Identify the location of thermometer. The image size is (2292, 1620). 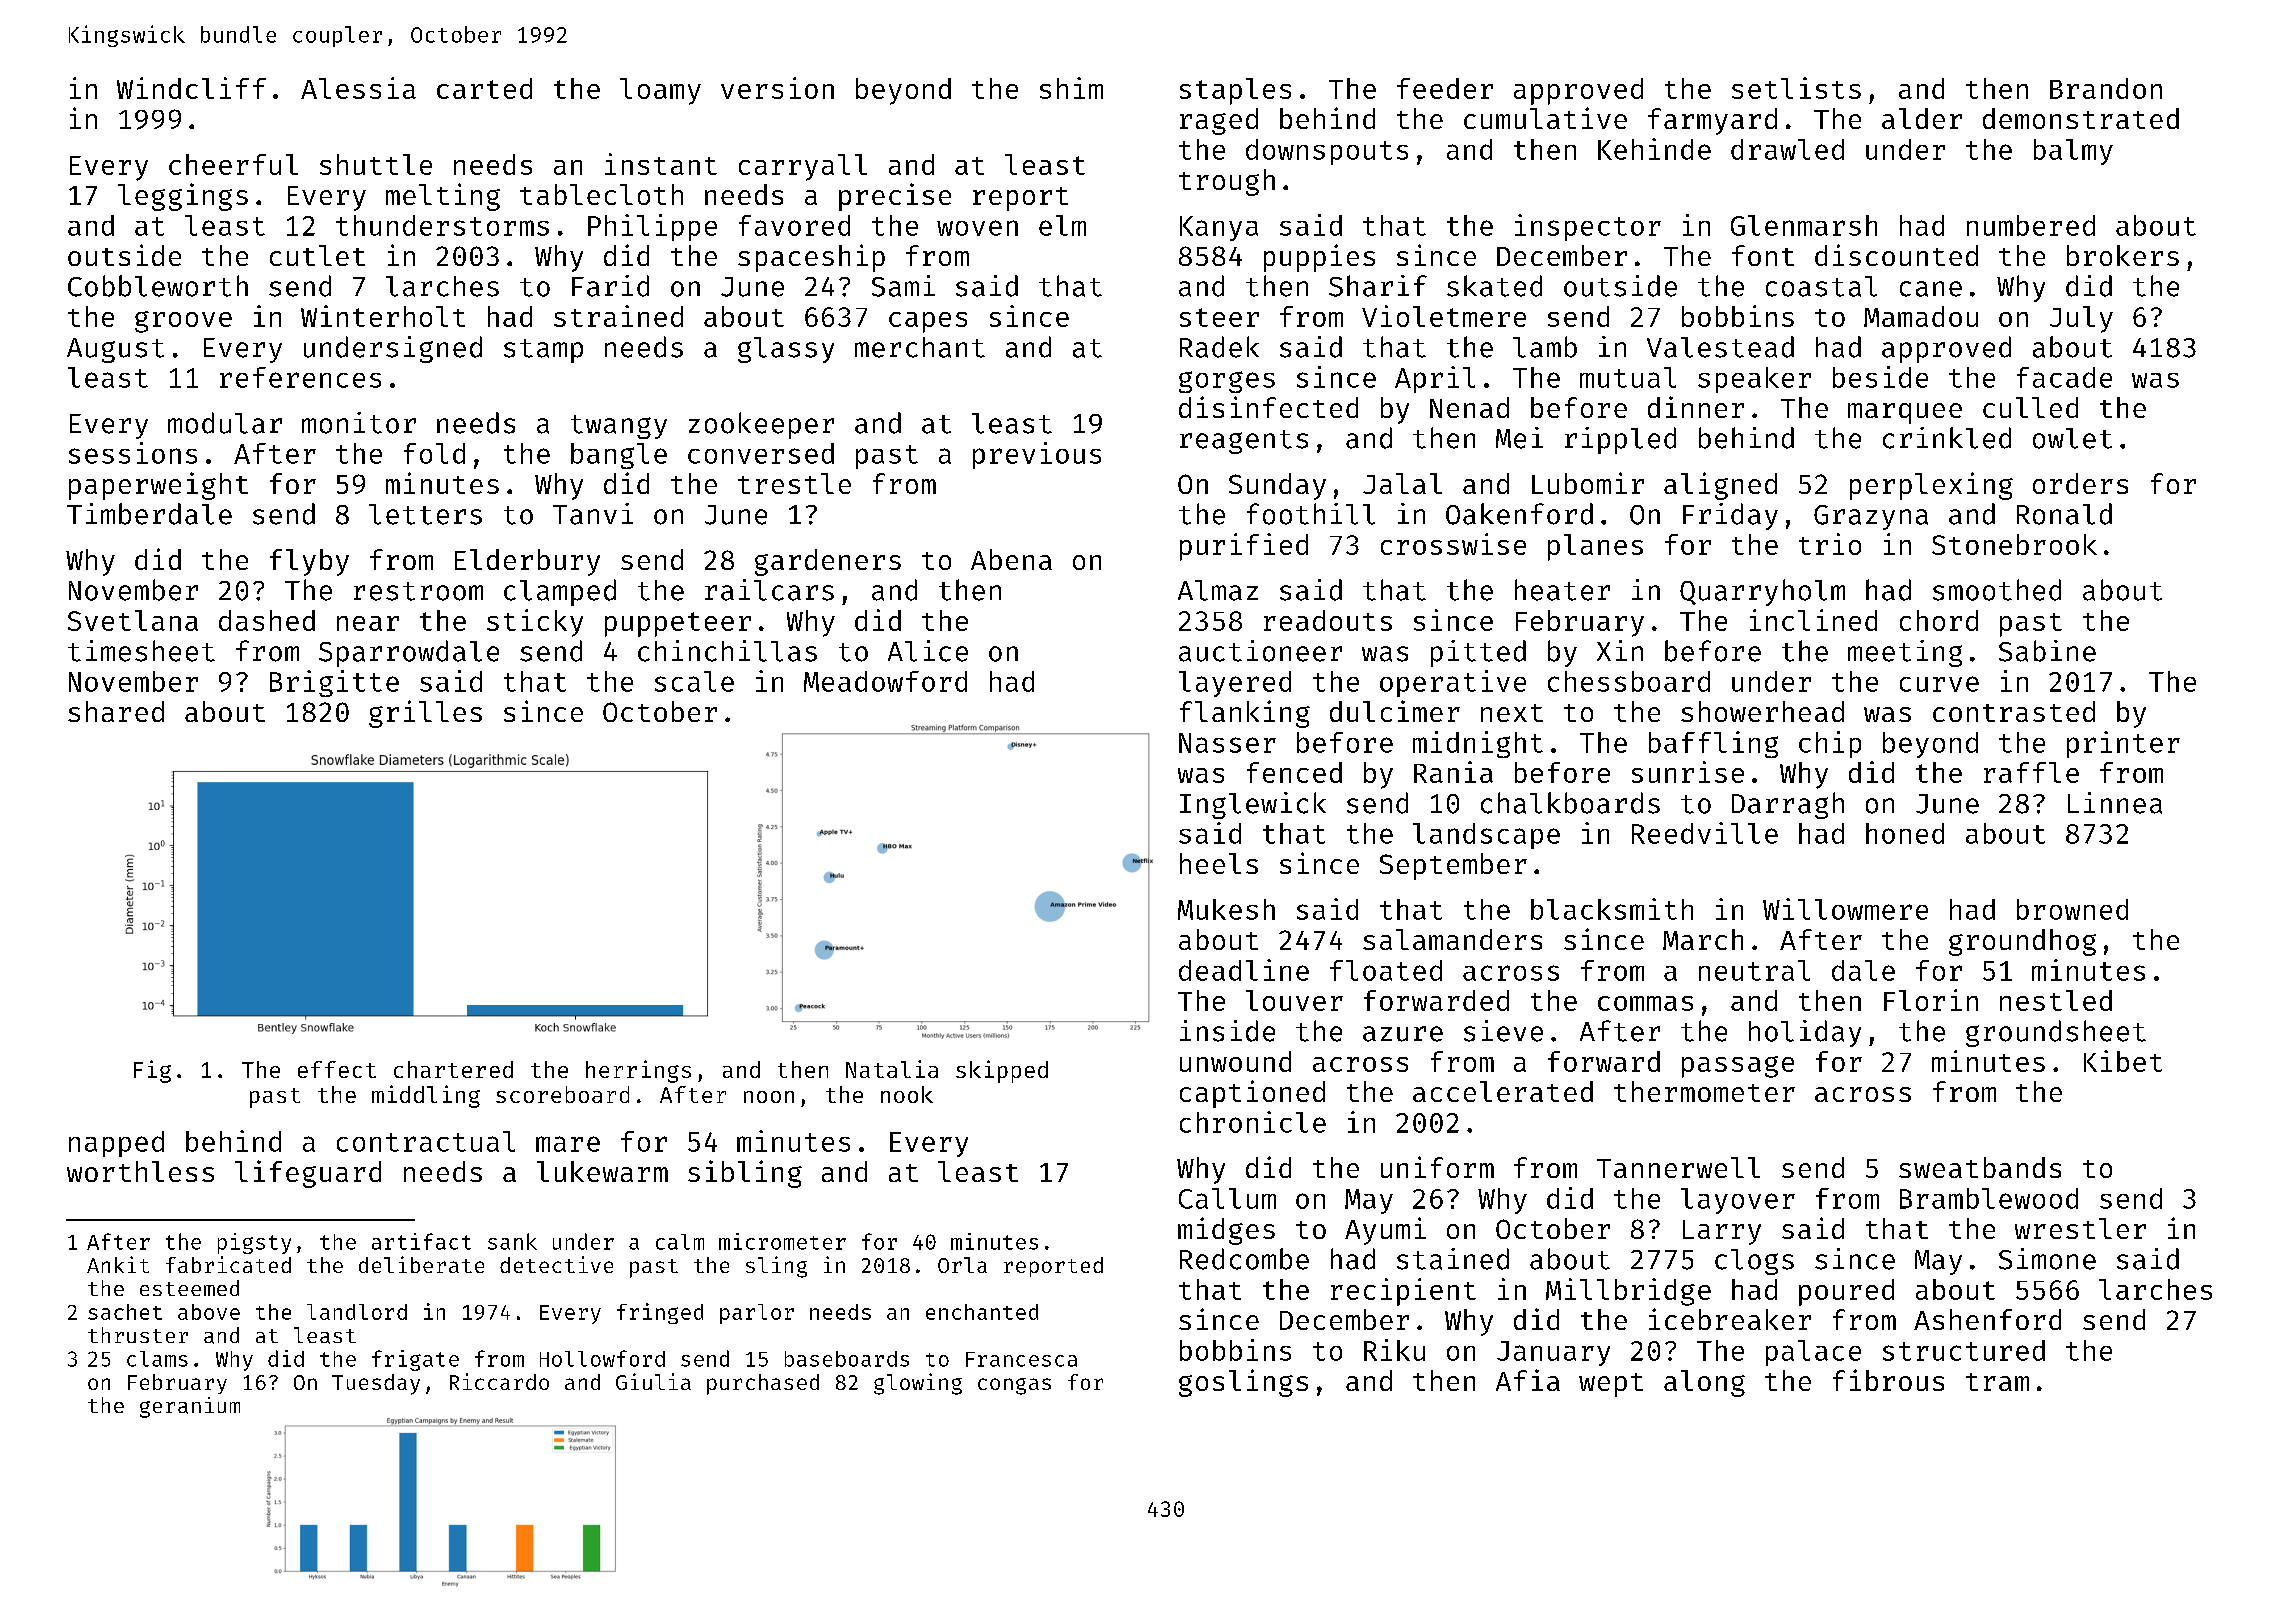
(1704, 1091).
